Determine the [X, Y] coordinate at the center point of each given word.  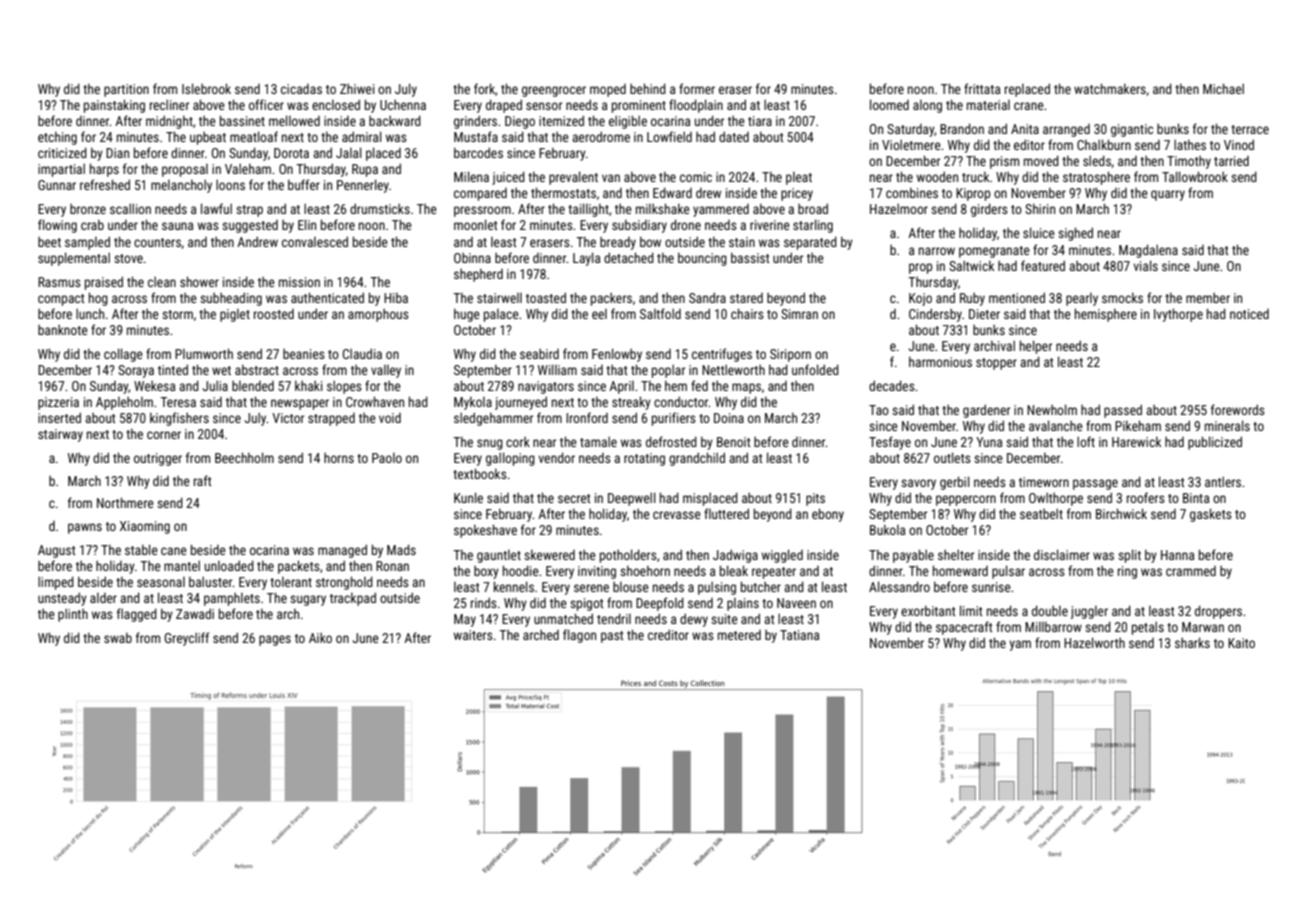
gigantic [1132, 130]
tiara [760, 121]
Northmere [125, 502]
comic [696, 177]
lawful [216, 208]
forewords [1238, 409]
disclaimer [1062, 554]
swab [118, 638]
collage [123, 355]
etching [57, 138]
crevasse [677, 515]
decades [892, 385]
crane [1029, 106]
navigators [546, 387]
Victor [288, 418]
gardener [986, 411]
